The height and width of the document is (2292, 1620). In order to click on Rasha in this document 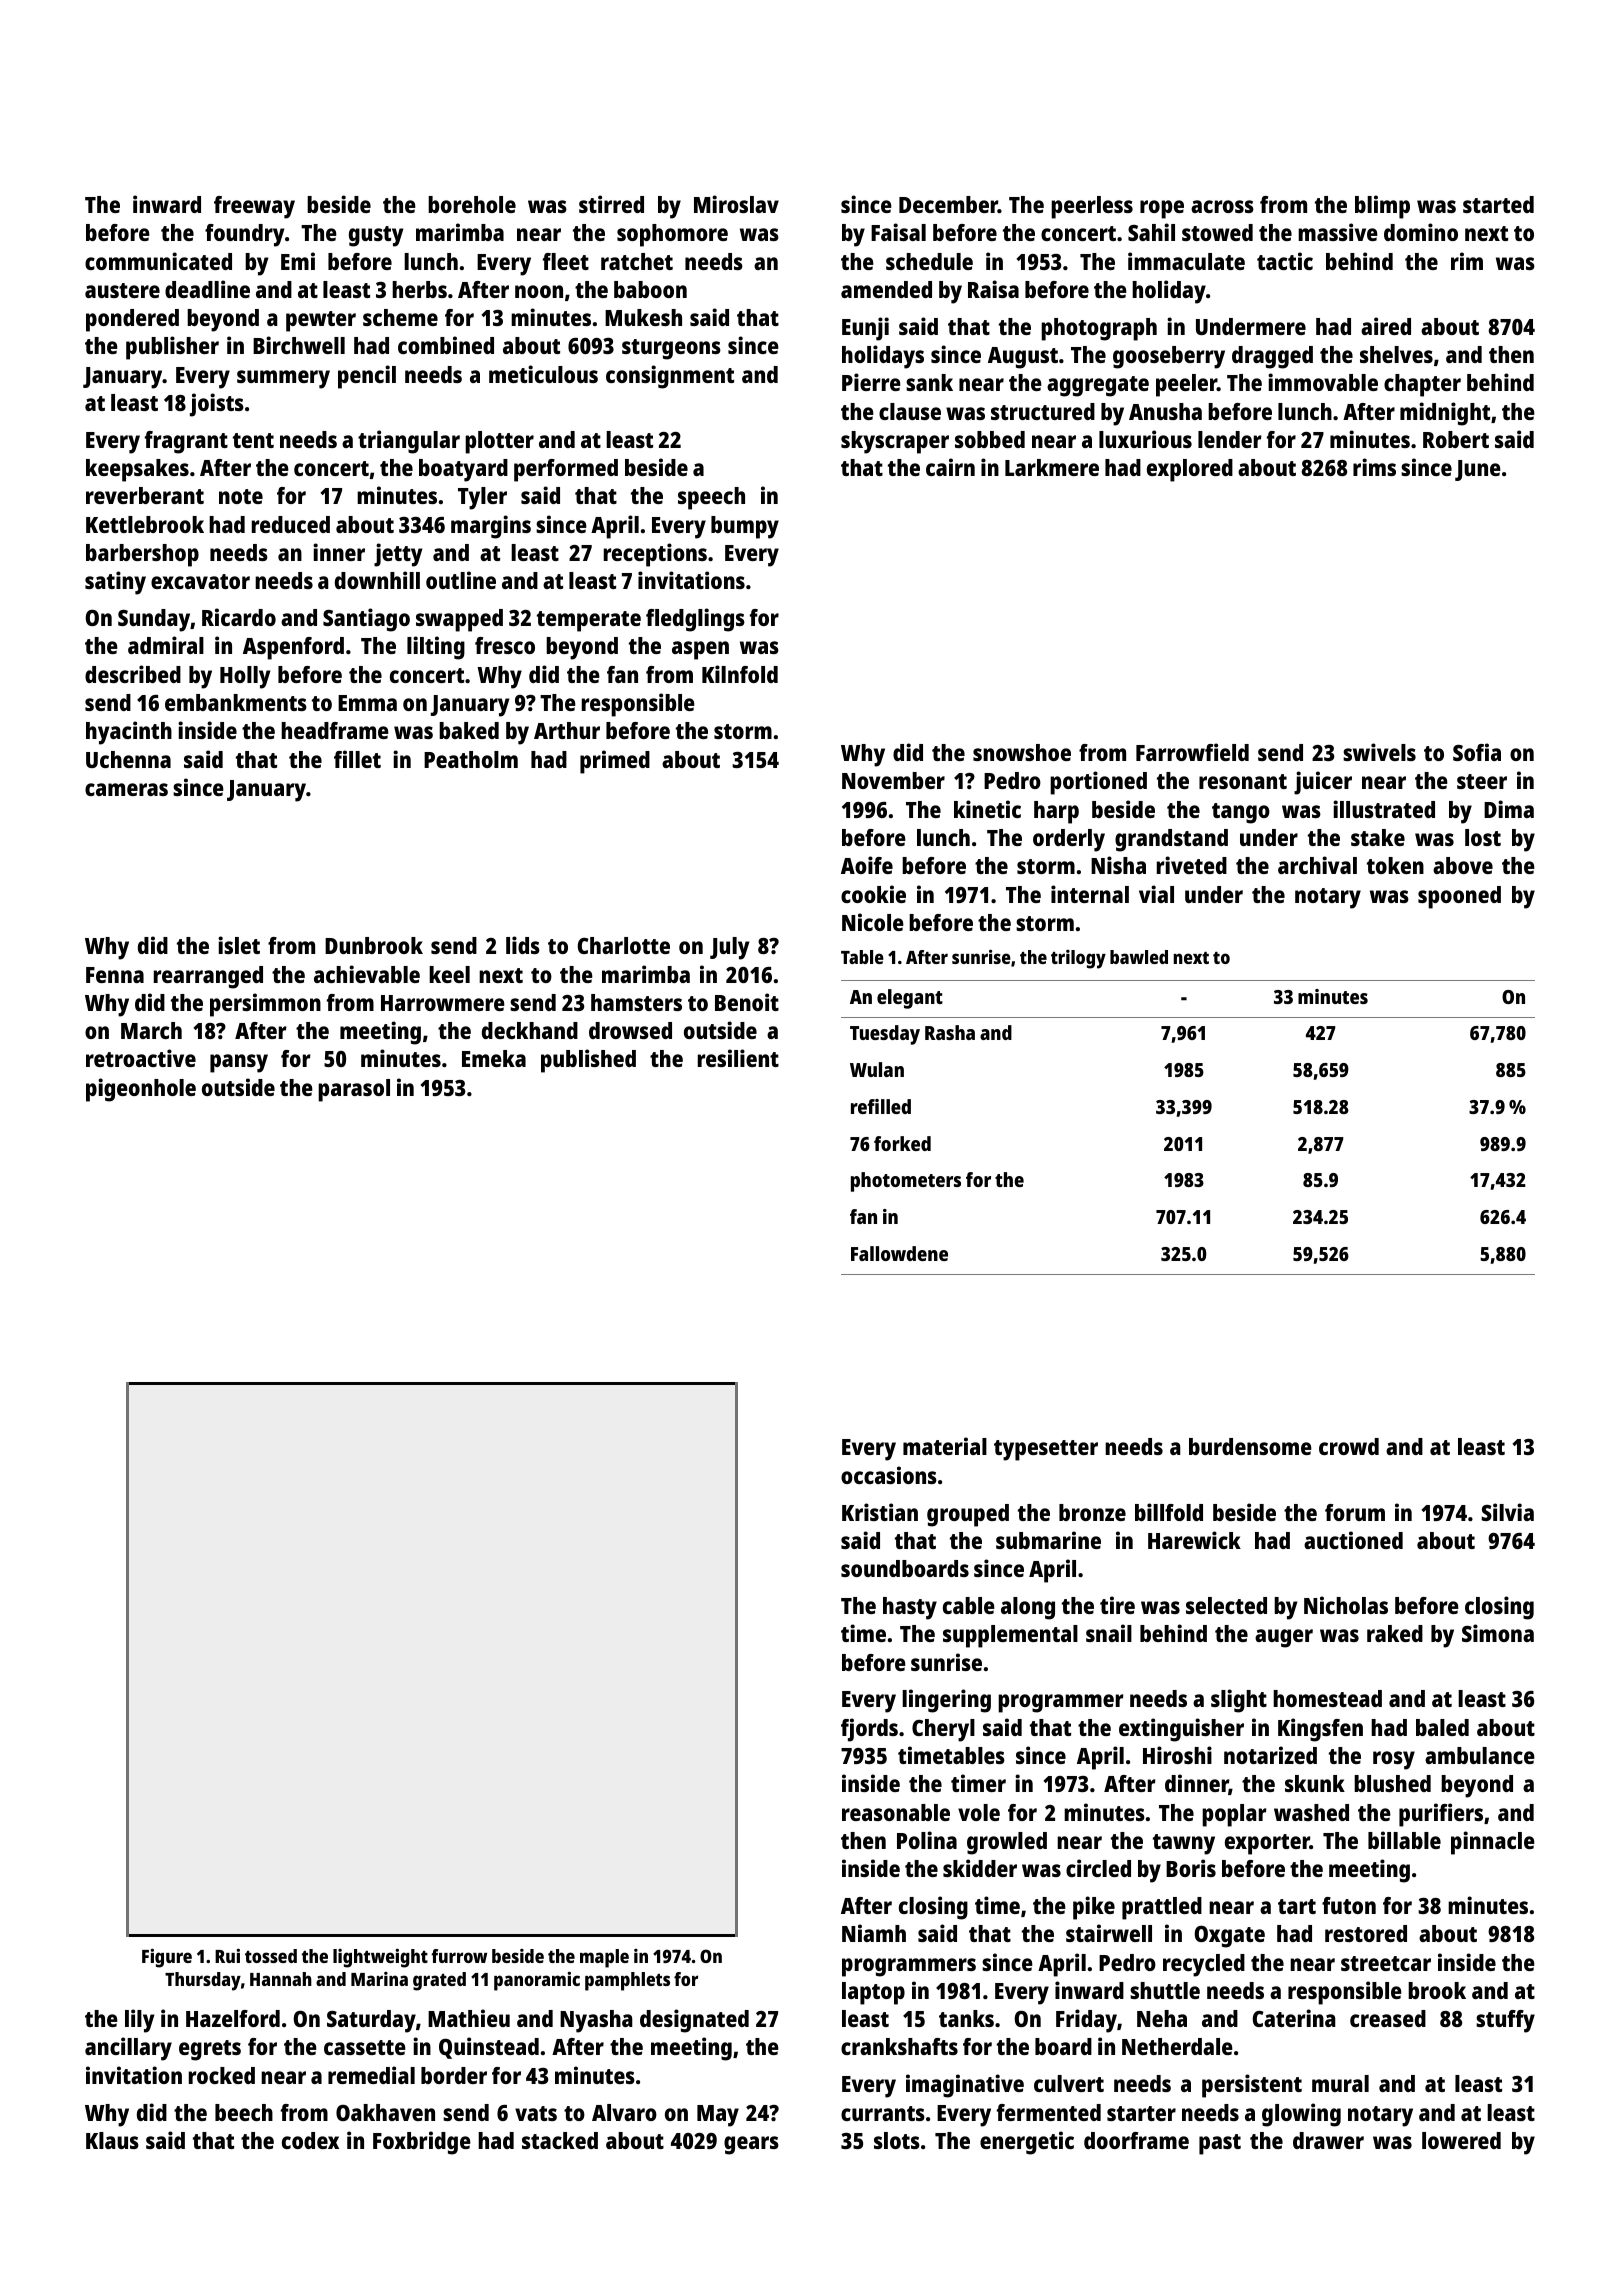, I will do `click(950, 1032)`.
